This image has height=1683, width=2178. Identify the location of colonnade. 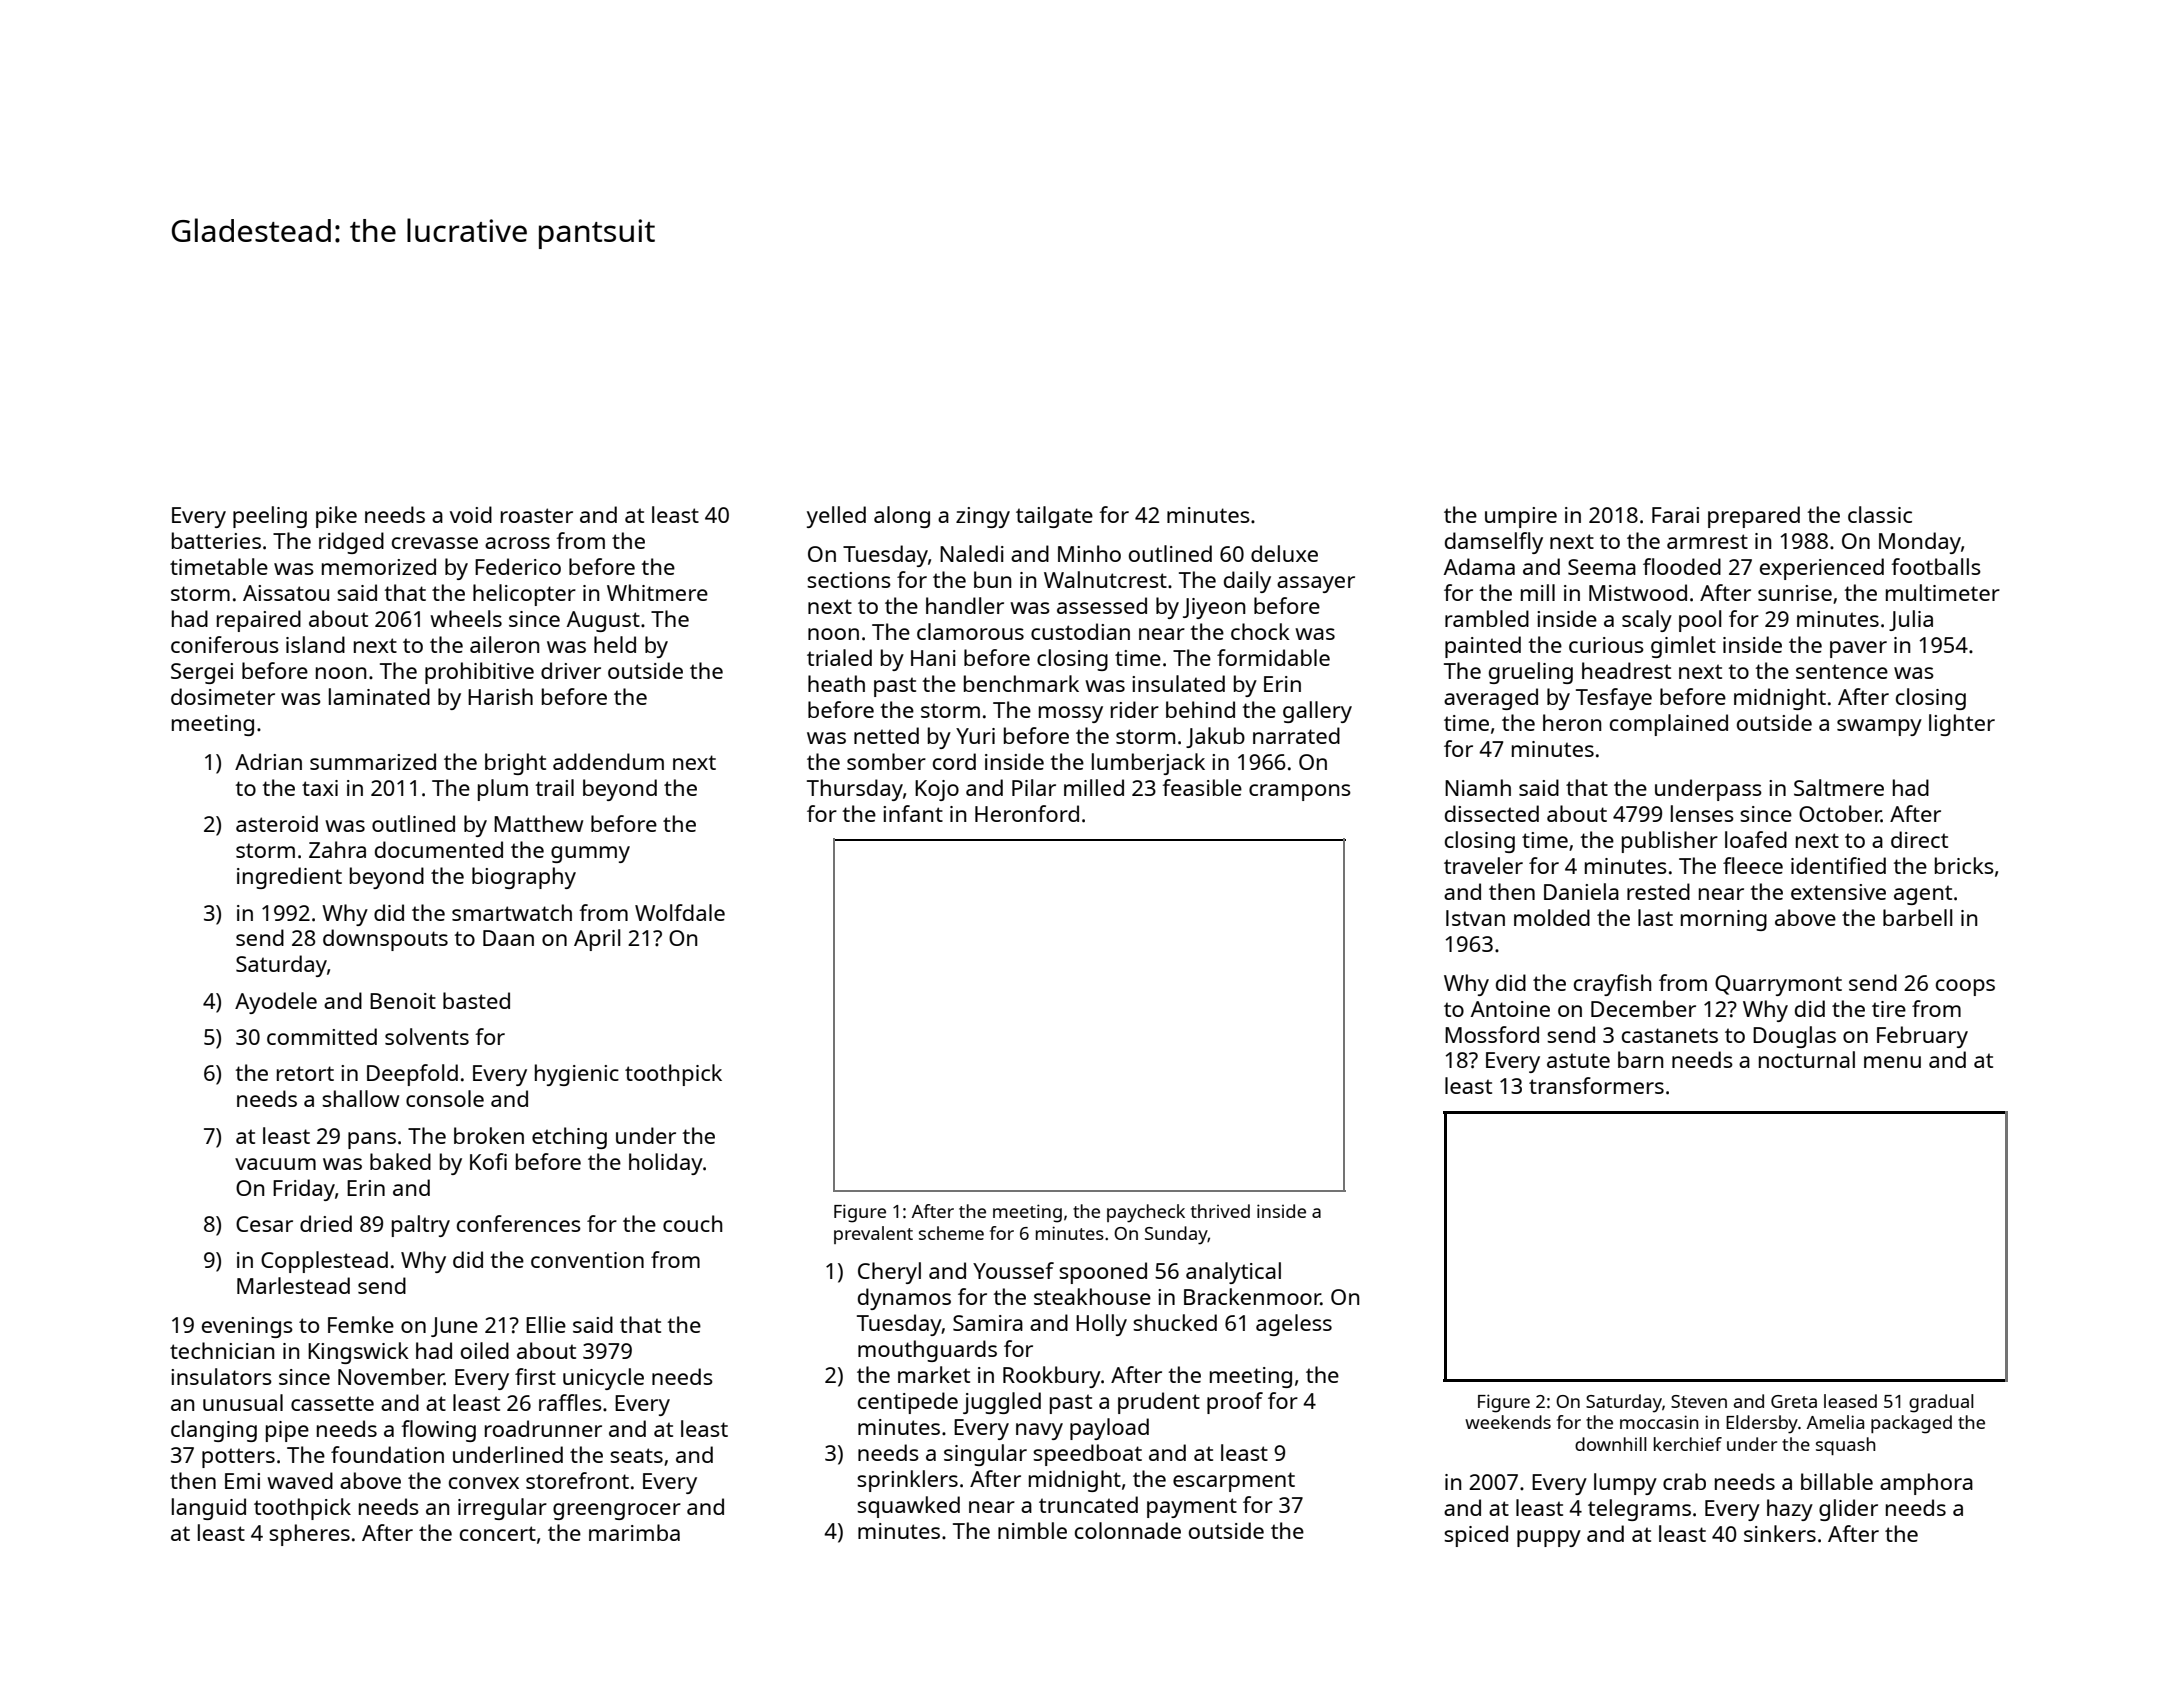
(1128, 1530).
